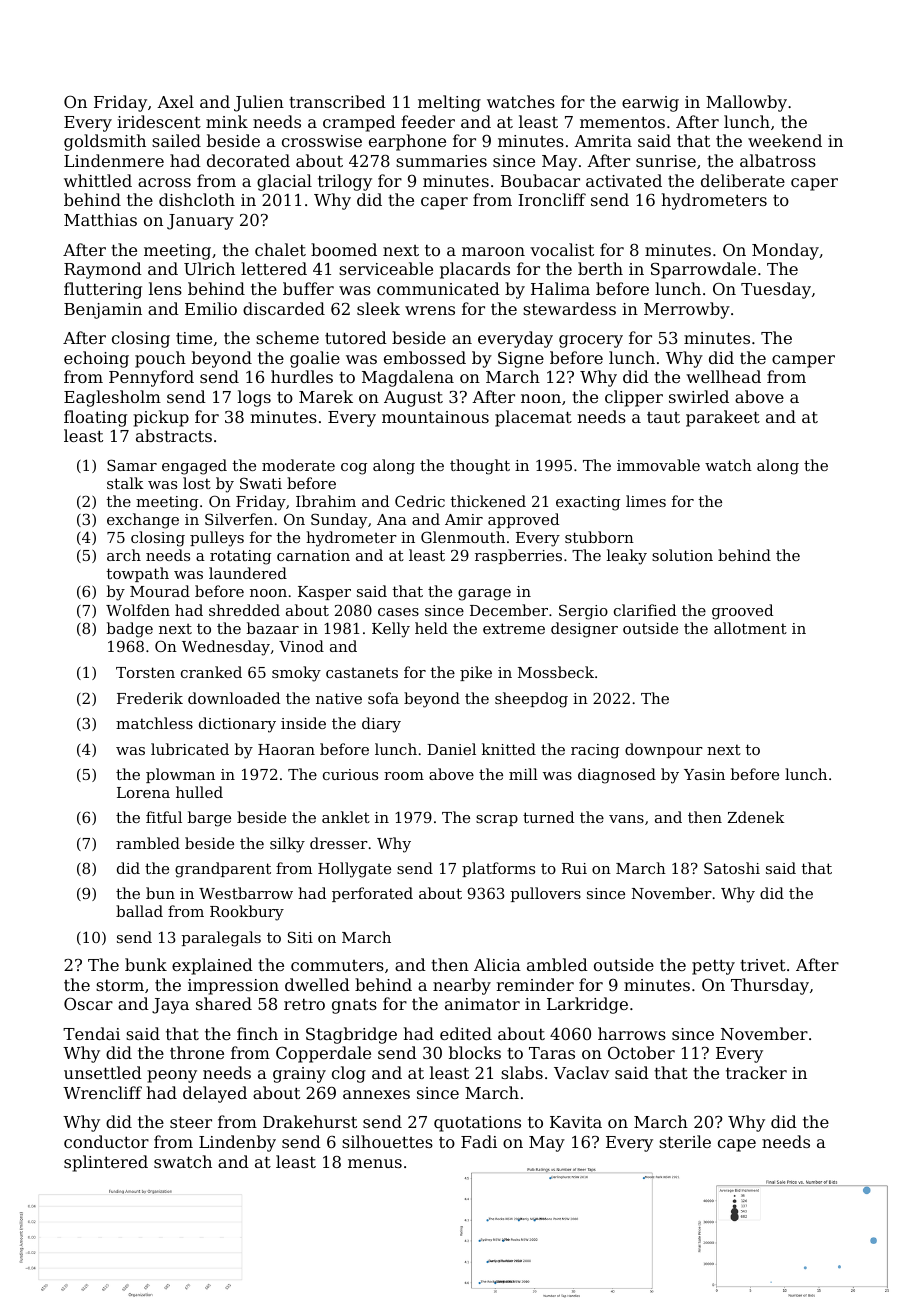 This screenshot has height=1316, width=908. Describe the element at coordinates (209, 819) in the screenshot. I see `barge` at that location.
